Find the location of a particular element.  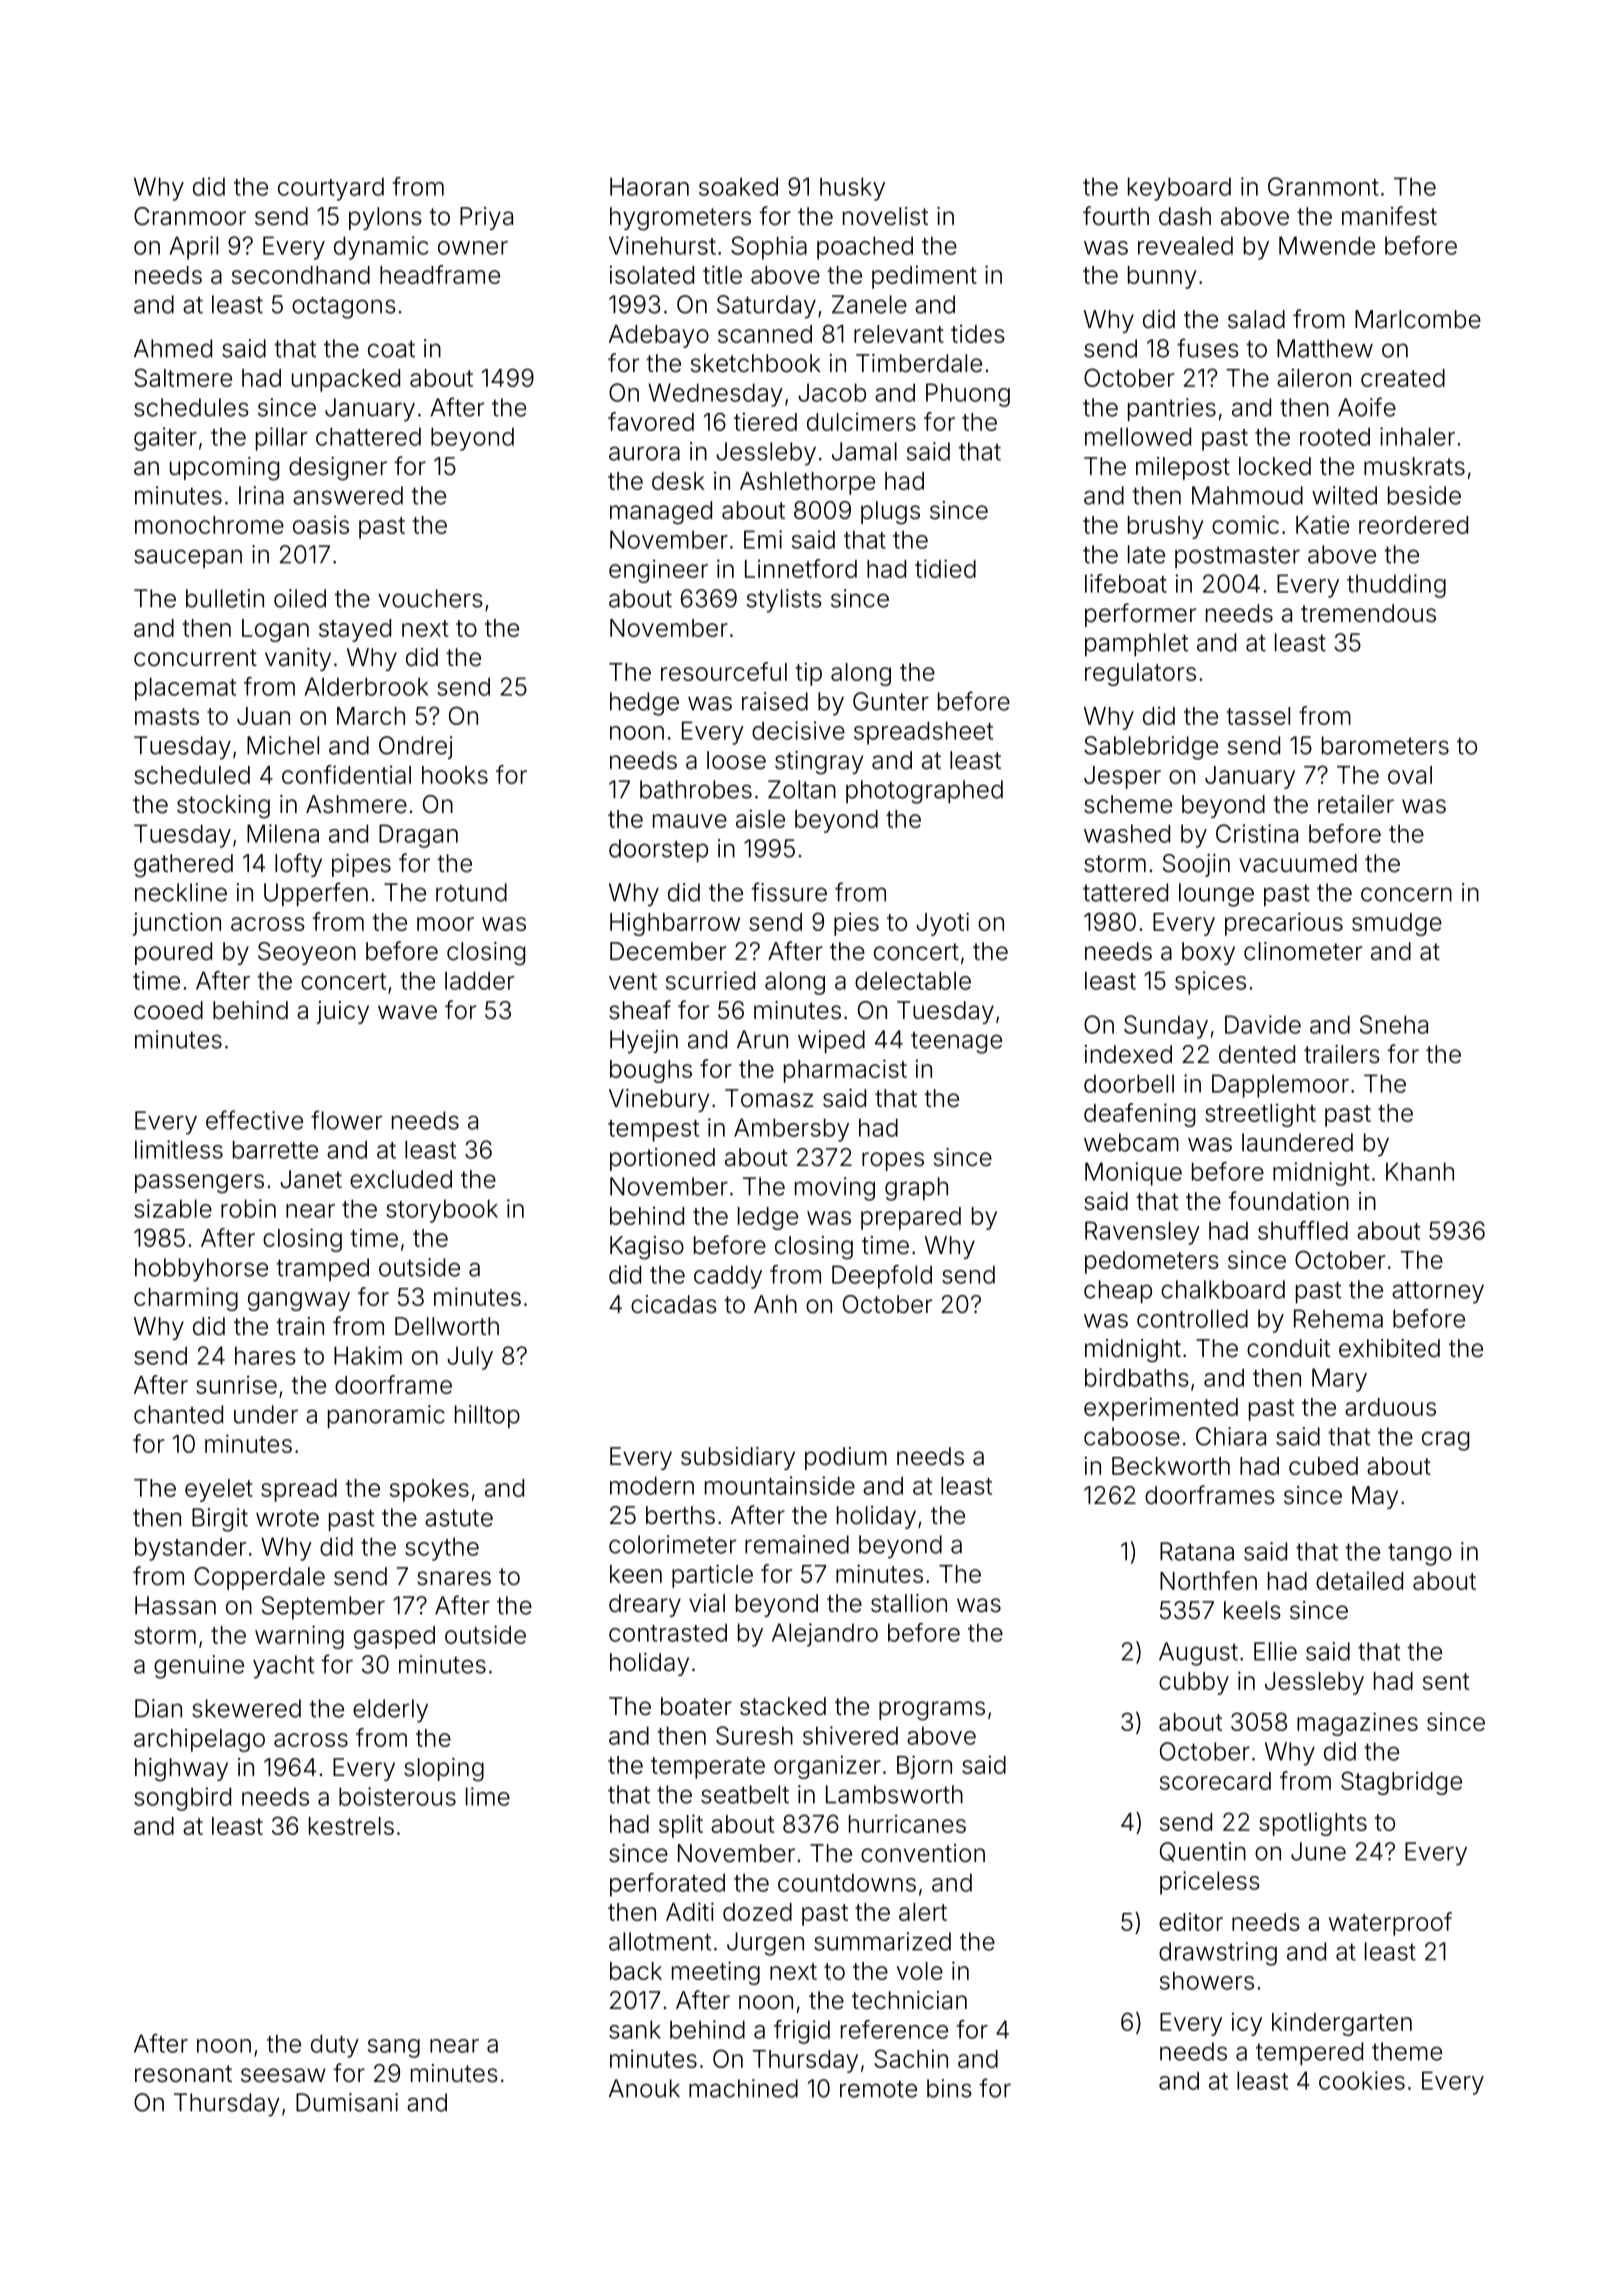

vole is located at coordinates (920, 1971).
